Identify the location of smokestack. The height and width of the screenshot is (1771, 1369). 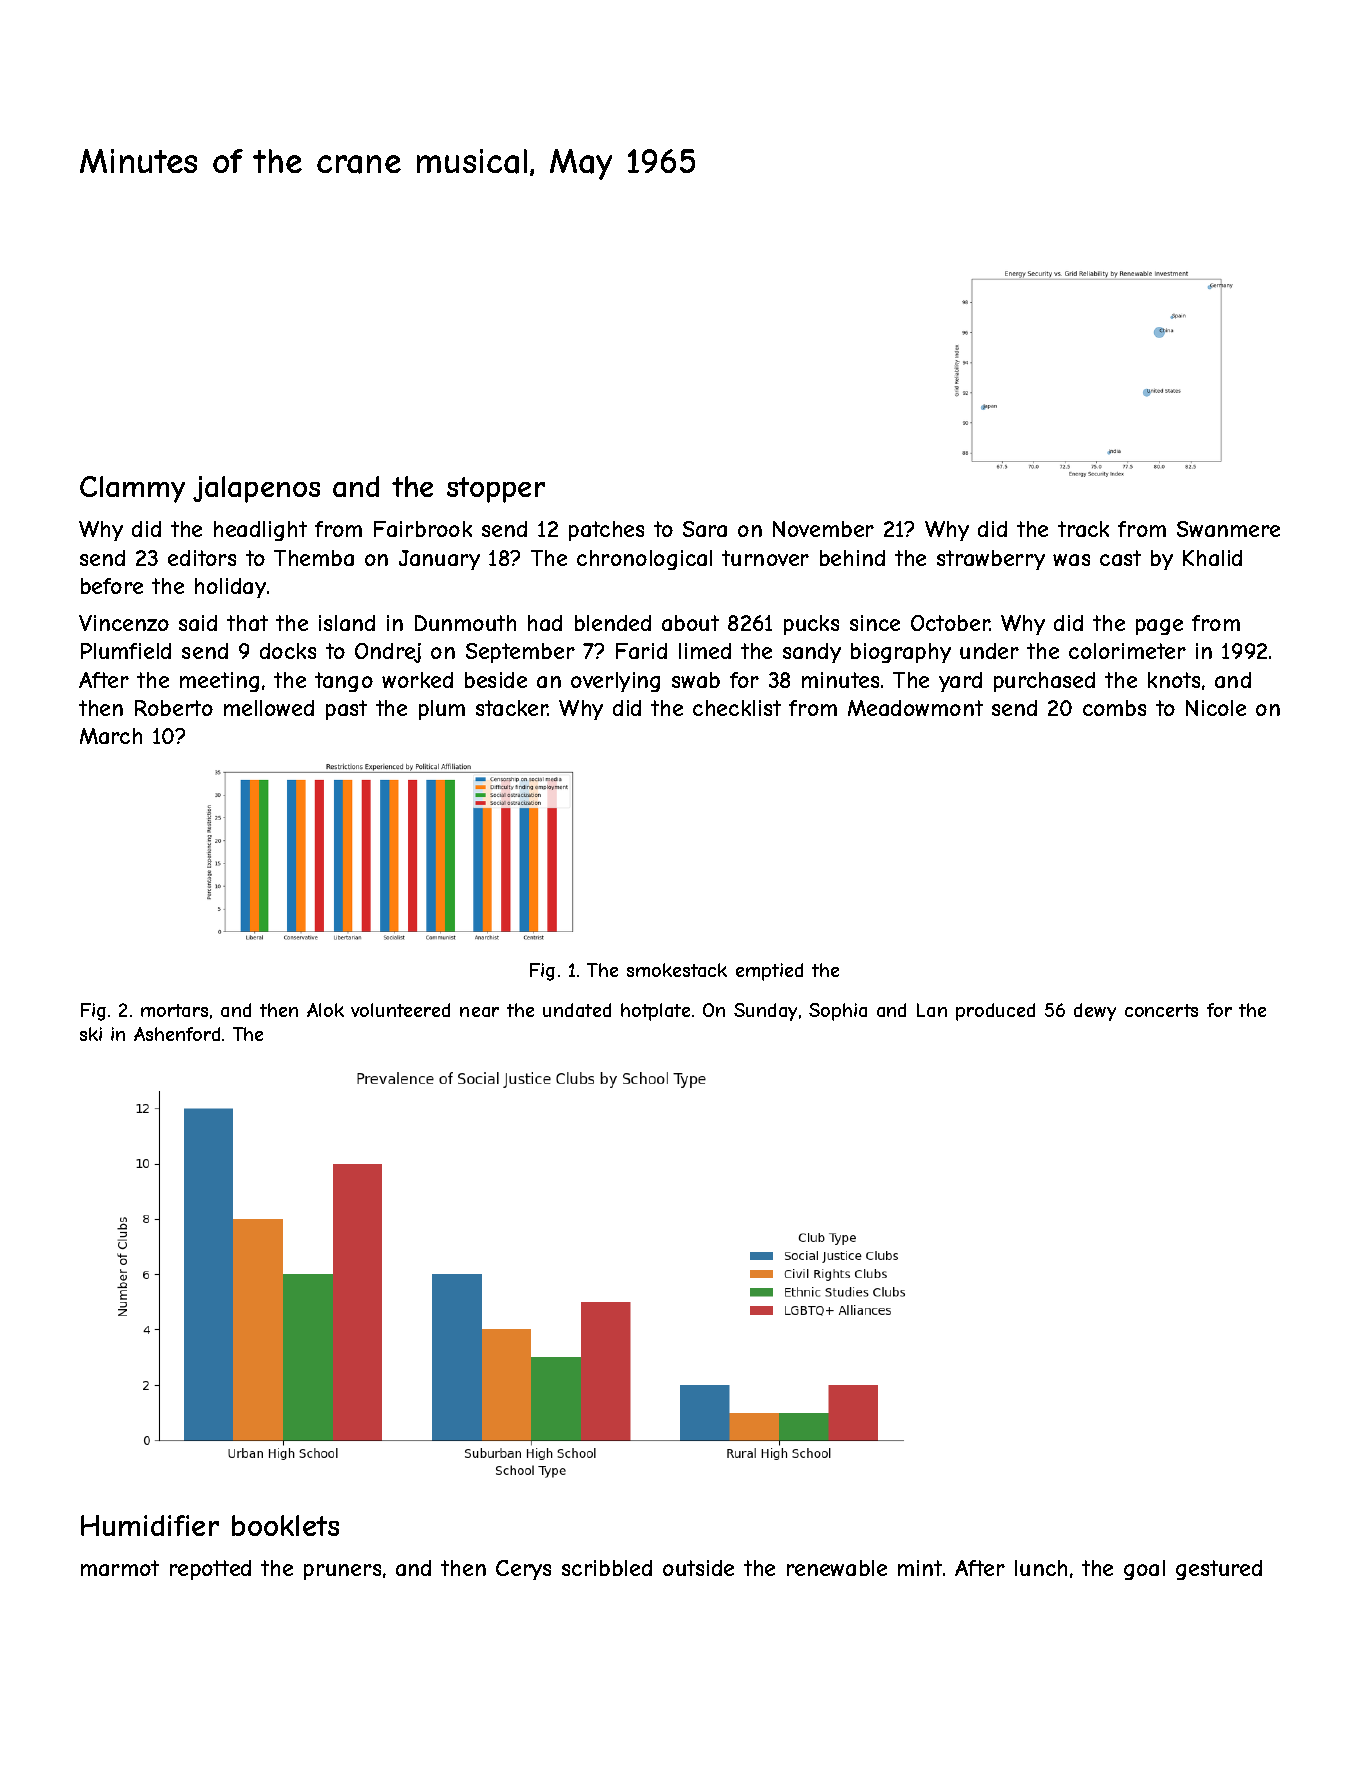
(677, 970).
